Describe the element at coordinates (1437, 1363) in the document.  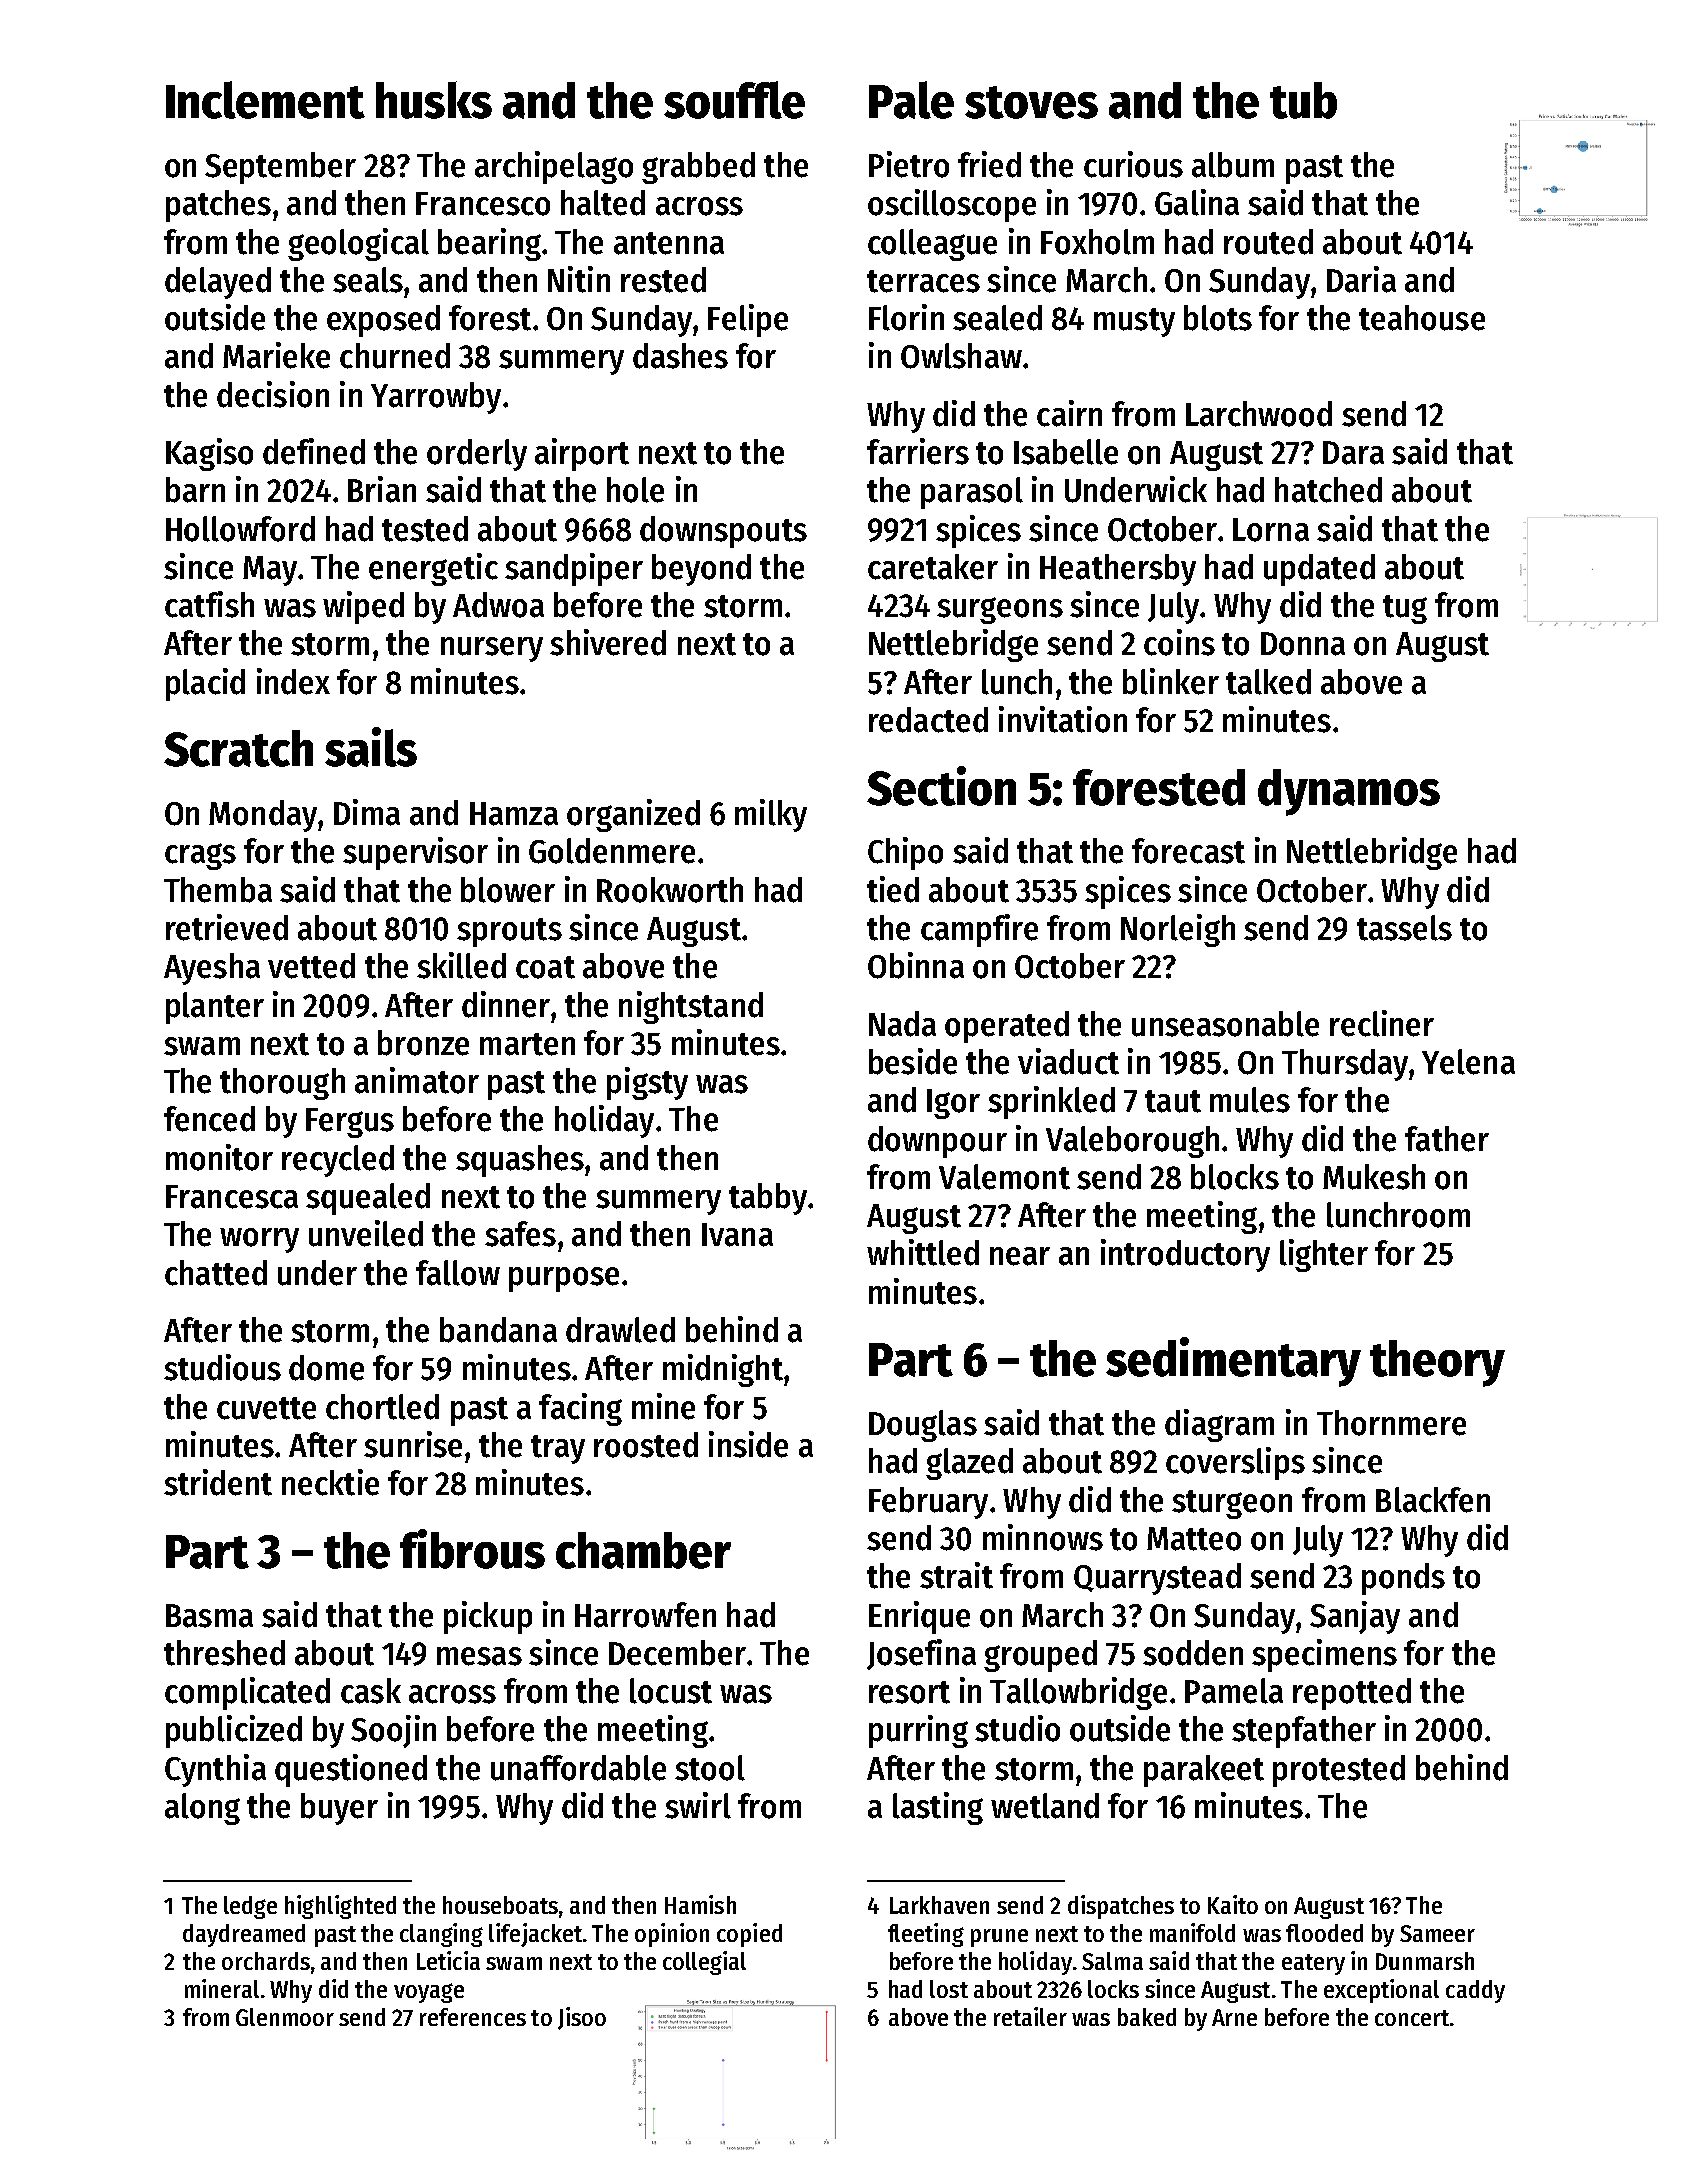
I see `theory` at that location.
